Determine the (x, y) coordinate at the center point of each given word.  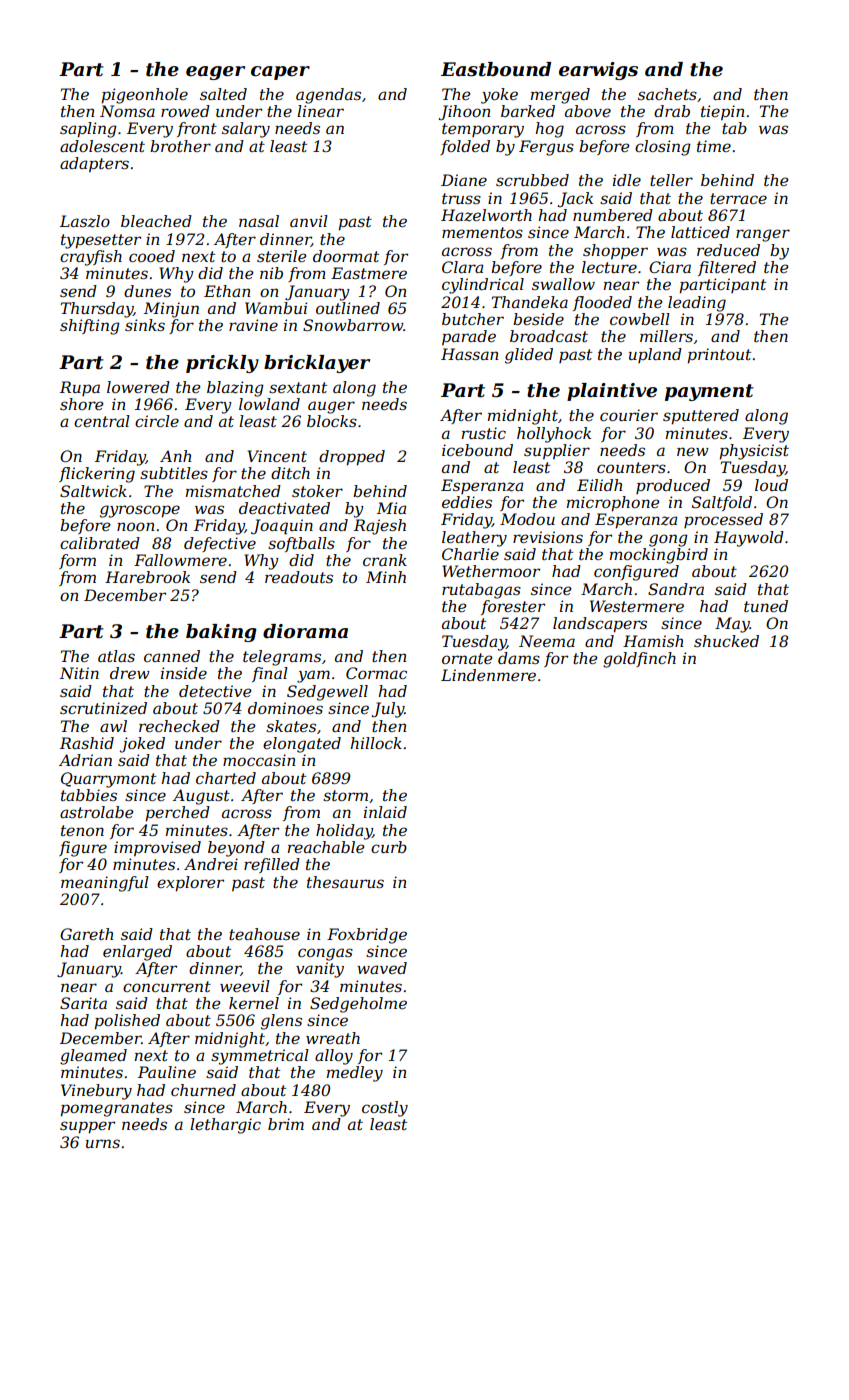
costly (385, 1109)
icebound (477, 450)
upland (655, 355)
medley (355, 1074)
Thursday (97, 310)
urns (103, 1143)
